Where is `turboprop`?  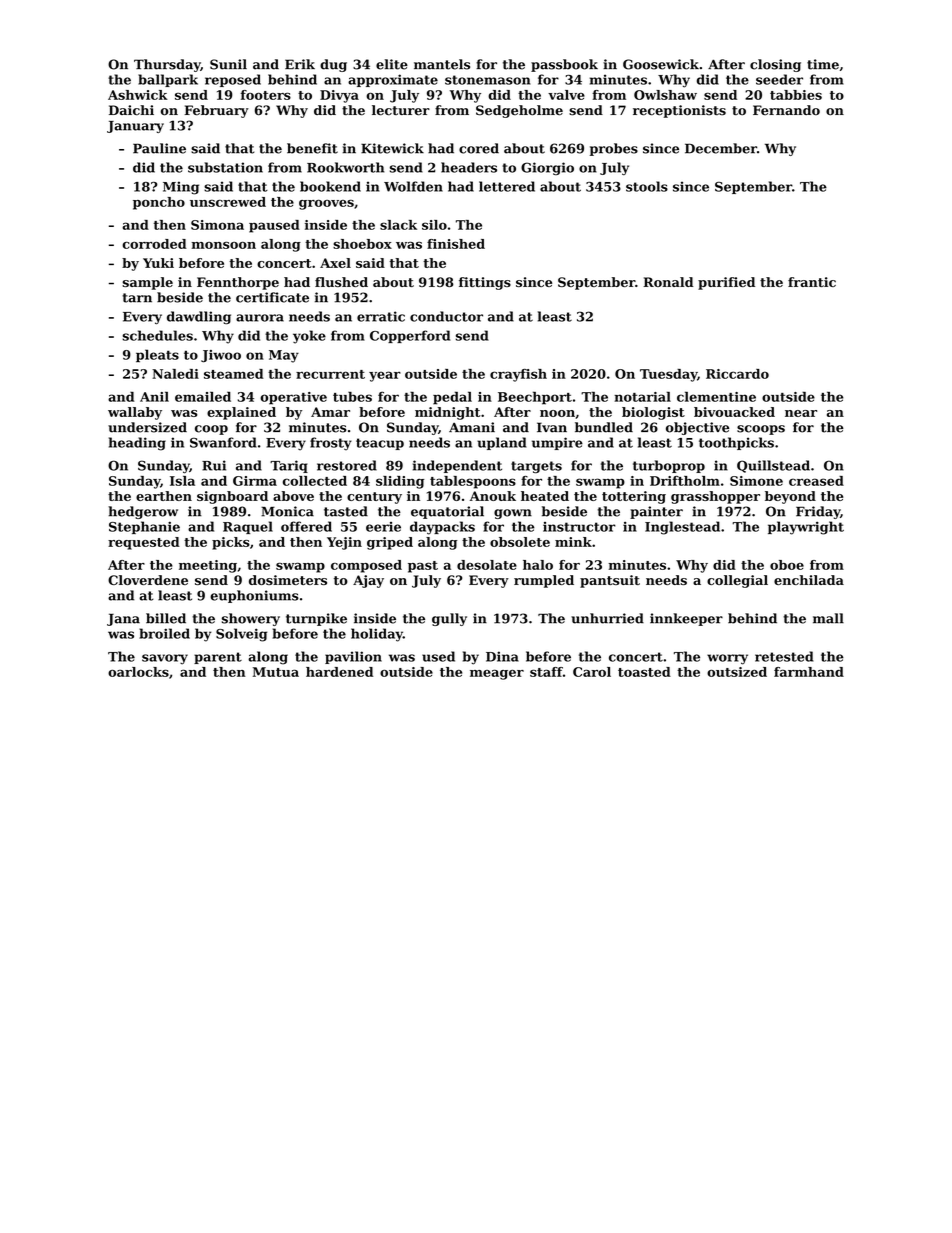 turboprop is located at coordinates (669, 466).
